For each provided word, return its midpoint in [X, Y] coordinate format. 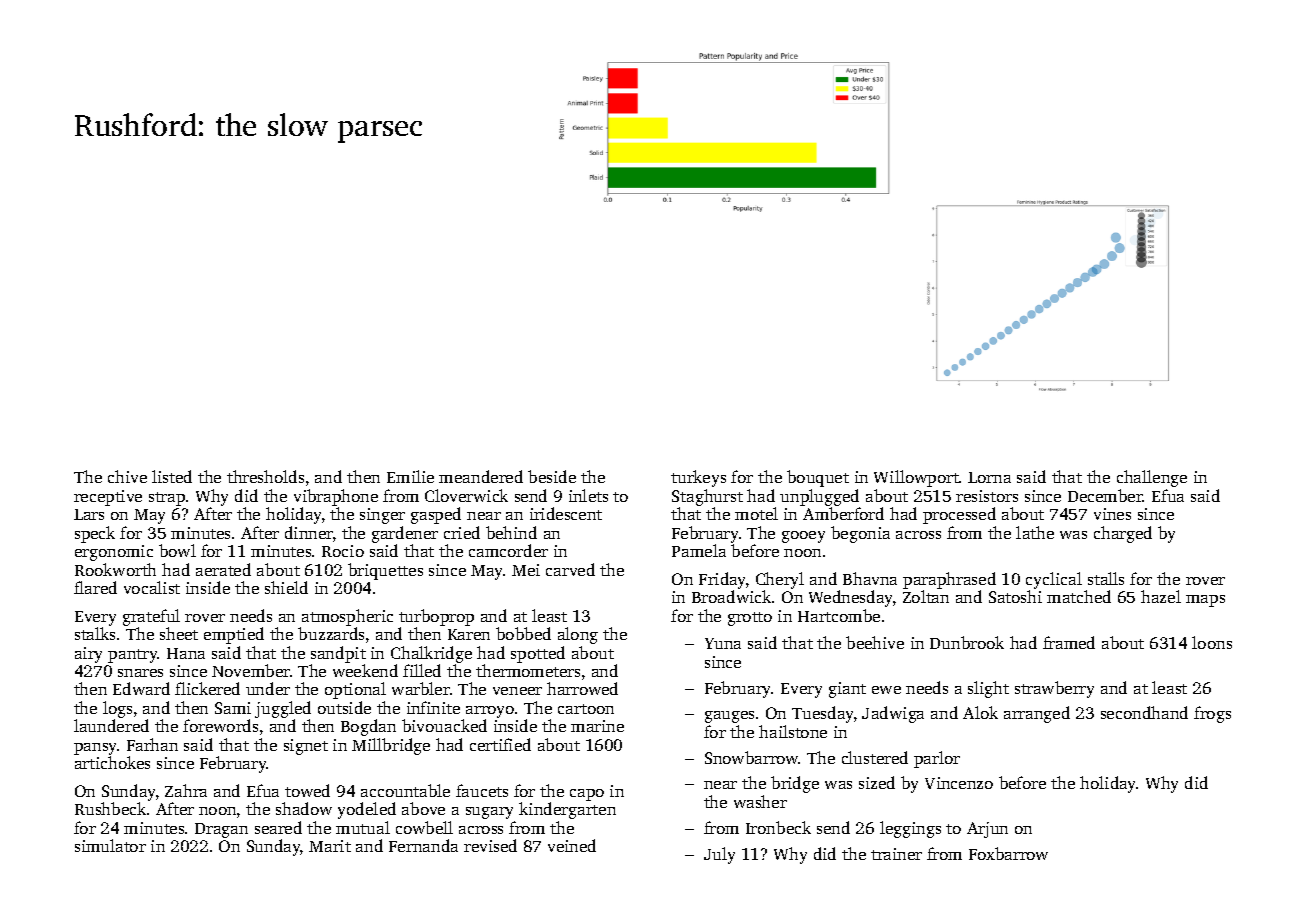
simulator [110, 845]
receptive [108, 498]
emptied [234, 635]
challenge [1152, 478]
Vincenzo [959, 783]
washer [760, 801]
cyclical [1054, 580]
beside [552, 476]
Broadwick [731, 596]
